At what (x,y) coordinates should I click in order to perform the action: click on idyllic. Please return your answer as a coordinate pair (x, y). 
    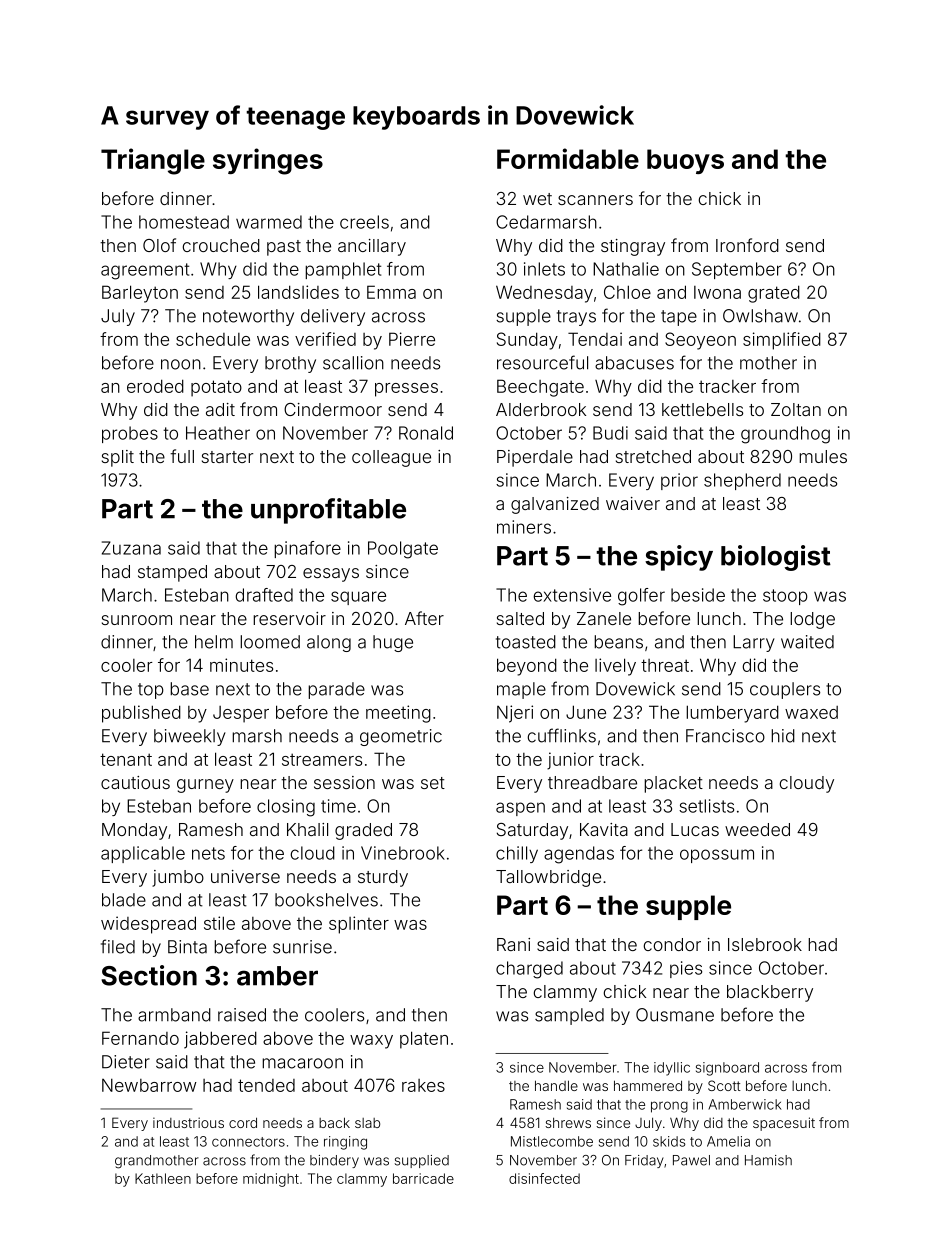
    Looking at the image, I should click on (672, 1069).
